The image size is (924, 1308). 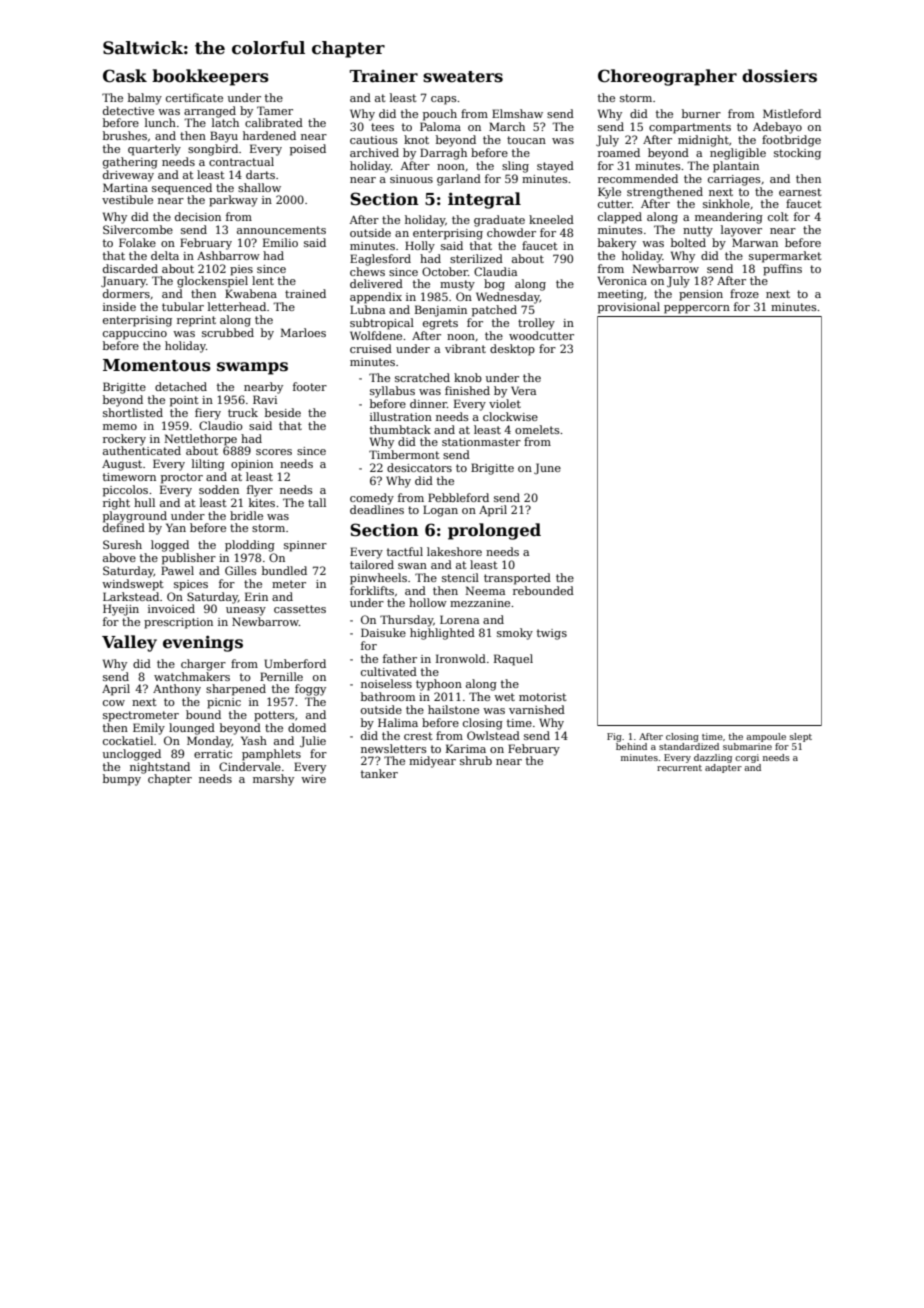 I want to click on Wednesday, so click(x=508, y=298).
